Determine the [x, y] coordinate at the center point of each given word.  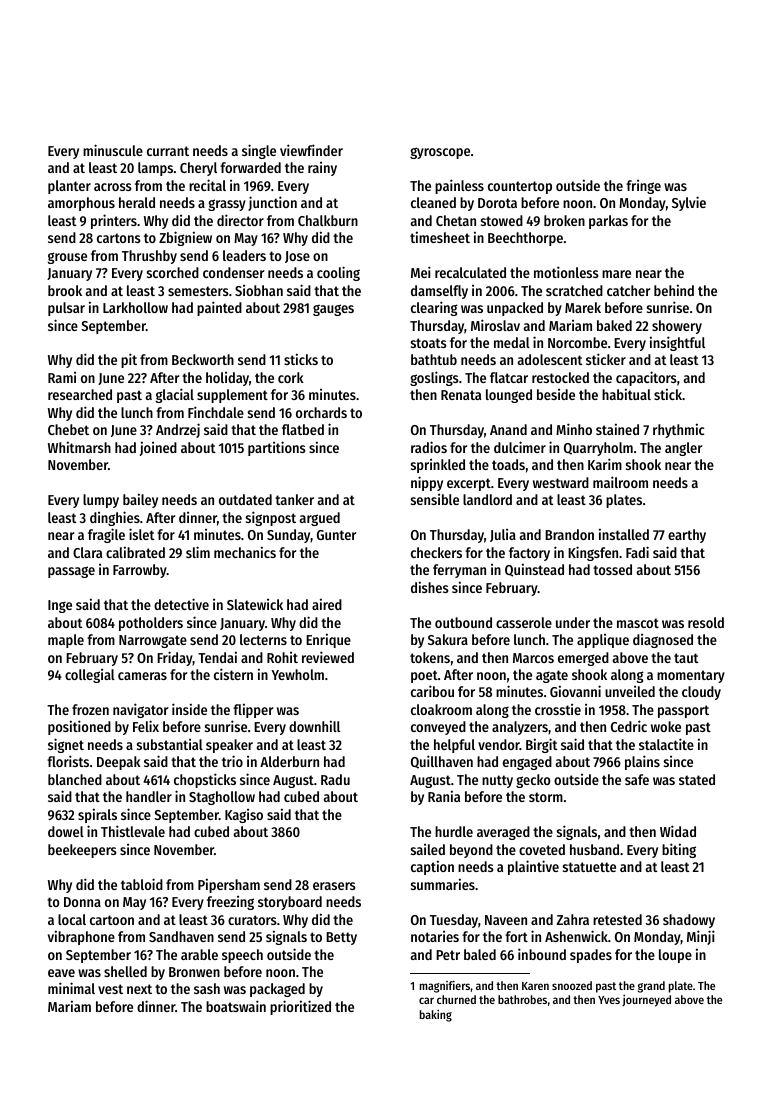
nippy [427, 483]
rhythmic [679, 430]
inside [189, 709]
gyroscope [440, 153]
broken [564, 220]
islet [142, 534]
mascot [638, 623]
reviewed [328, 657]
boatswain [236, 1006]
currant [168, 151]
